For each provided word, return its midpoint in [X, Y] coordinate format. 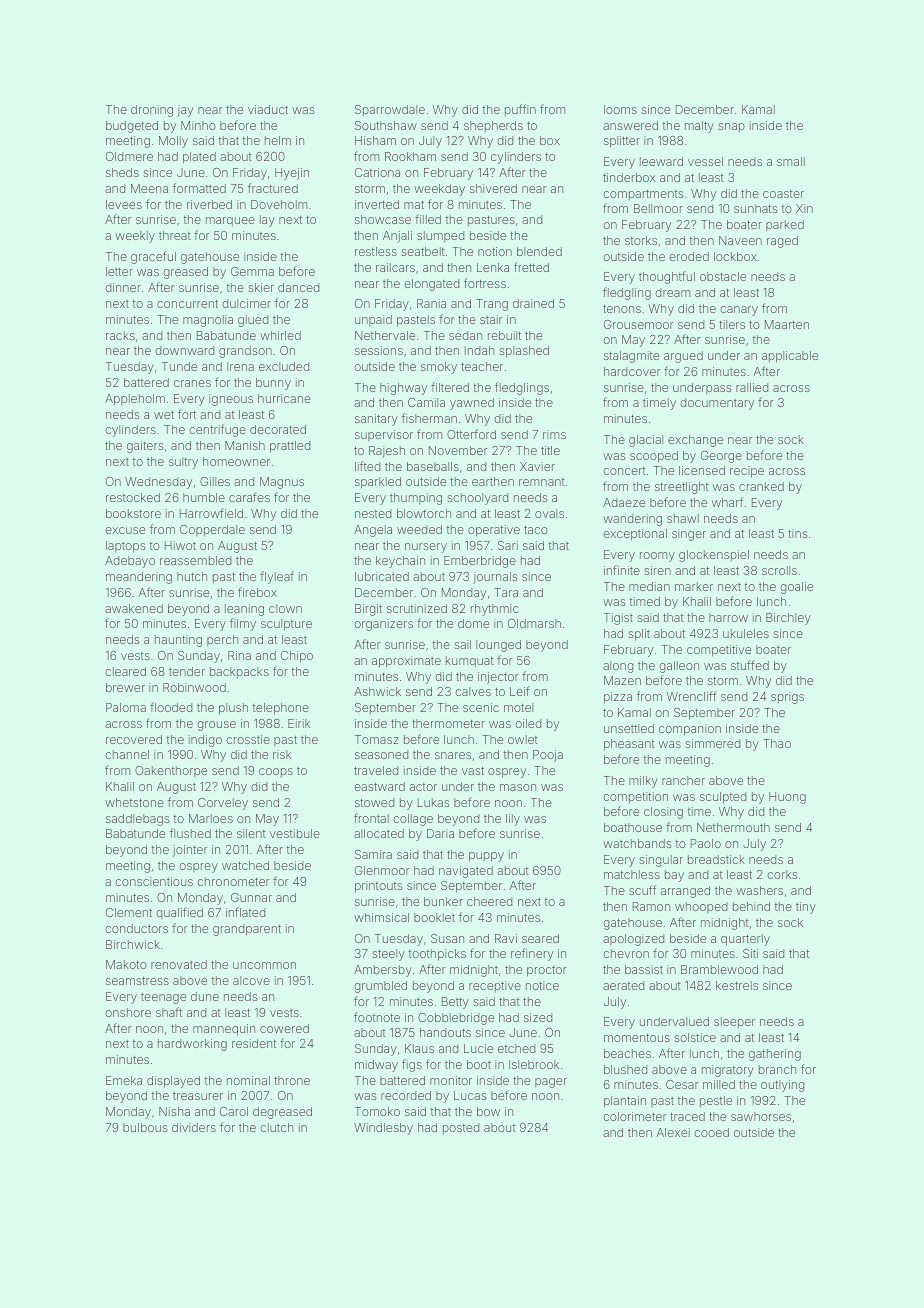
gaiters [145, 447]
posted [461, 1128]
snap [731, 127]
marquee [230, 222]
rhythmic [495, 610]
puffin [520, 110]
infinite [622, 570]
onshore [128, 1012]
